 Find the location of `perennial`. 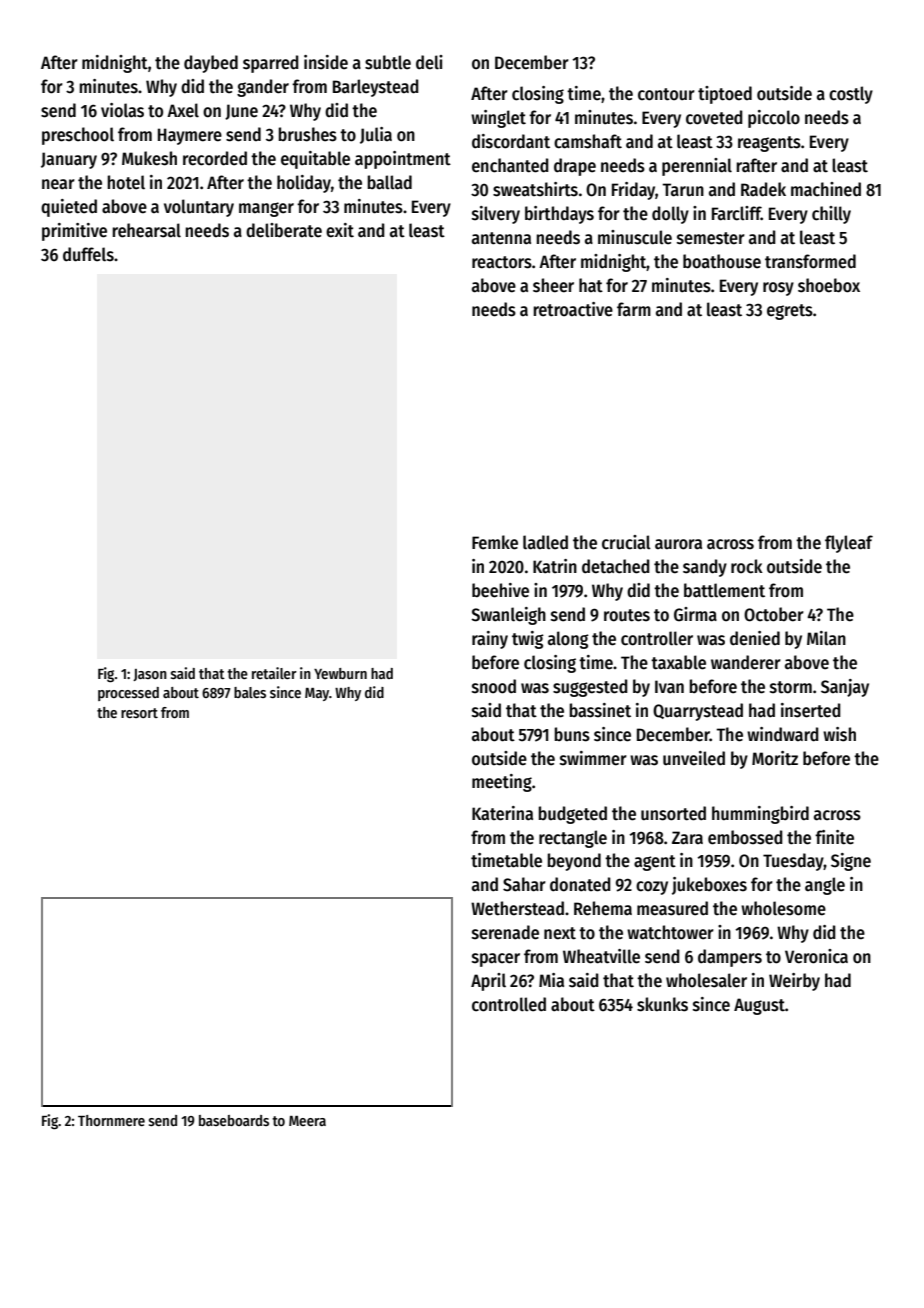

perennial is located at coordinates (697, 167).
